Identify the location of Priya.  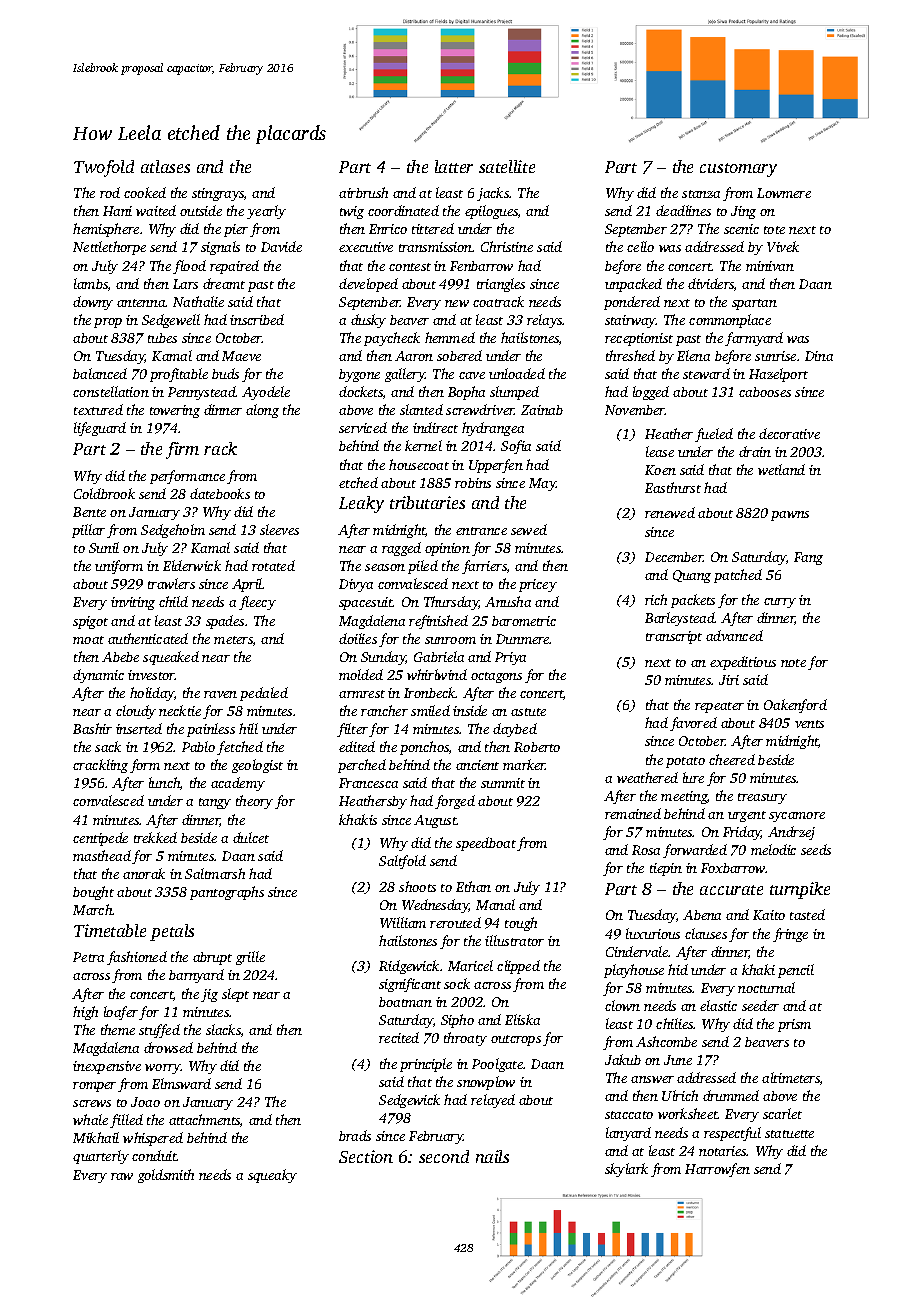
(510, 658).
